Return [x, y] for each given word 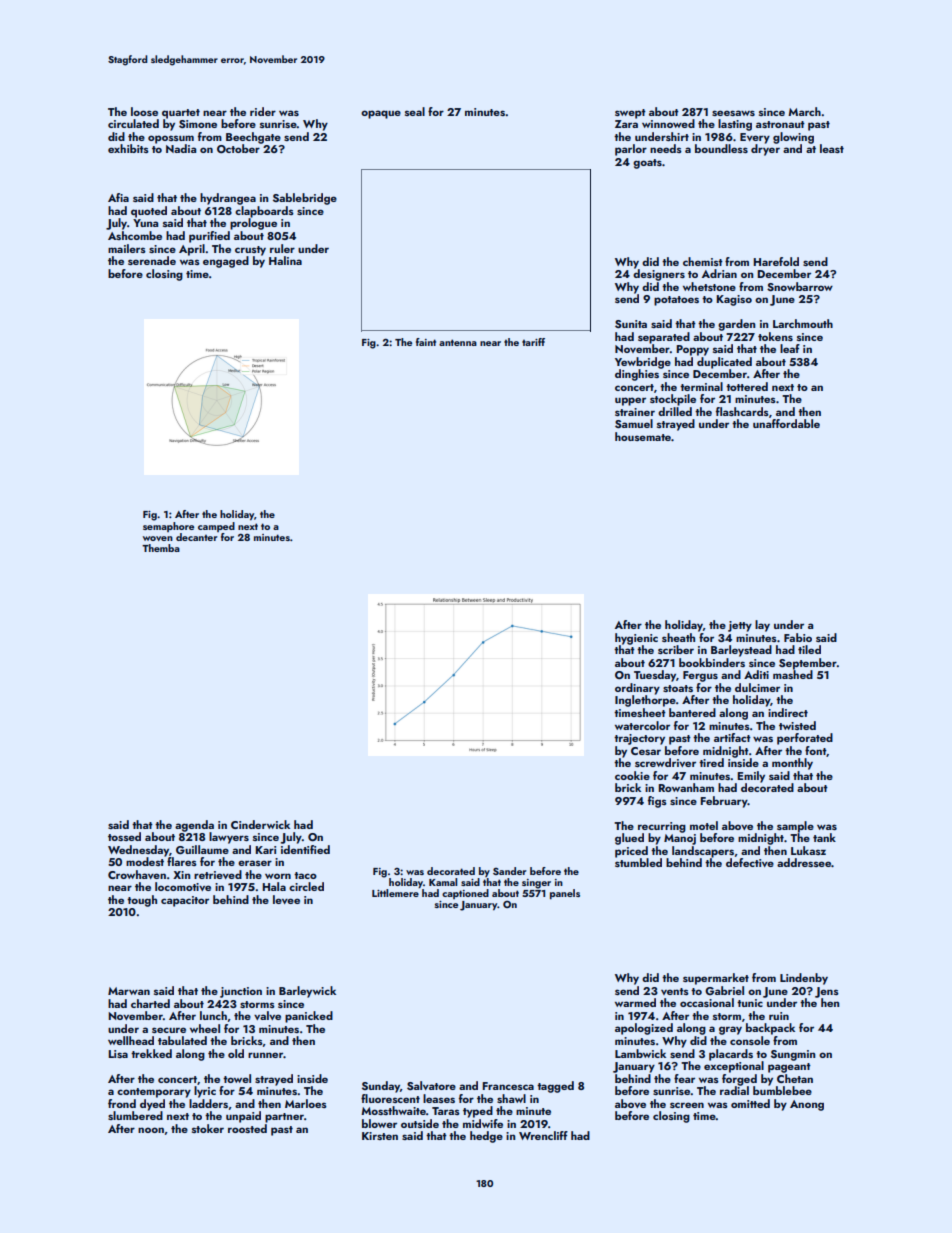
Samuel [634, 423]
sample [795, 827]
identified [305, 849]
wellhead [131, 1040]
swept [630, 114]
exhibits [128, 148]
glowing [793, 138]
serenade [152, 260]
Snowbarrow [800, 286]
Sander [510, 871]
